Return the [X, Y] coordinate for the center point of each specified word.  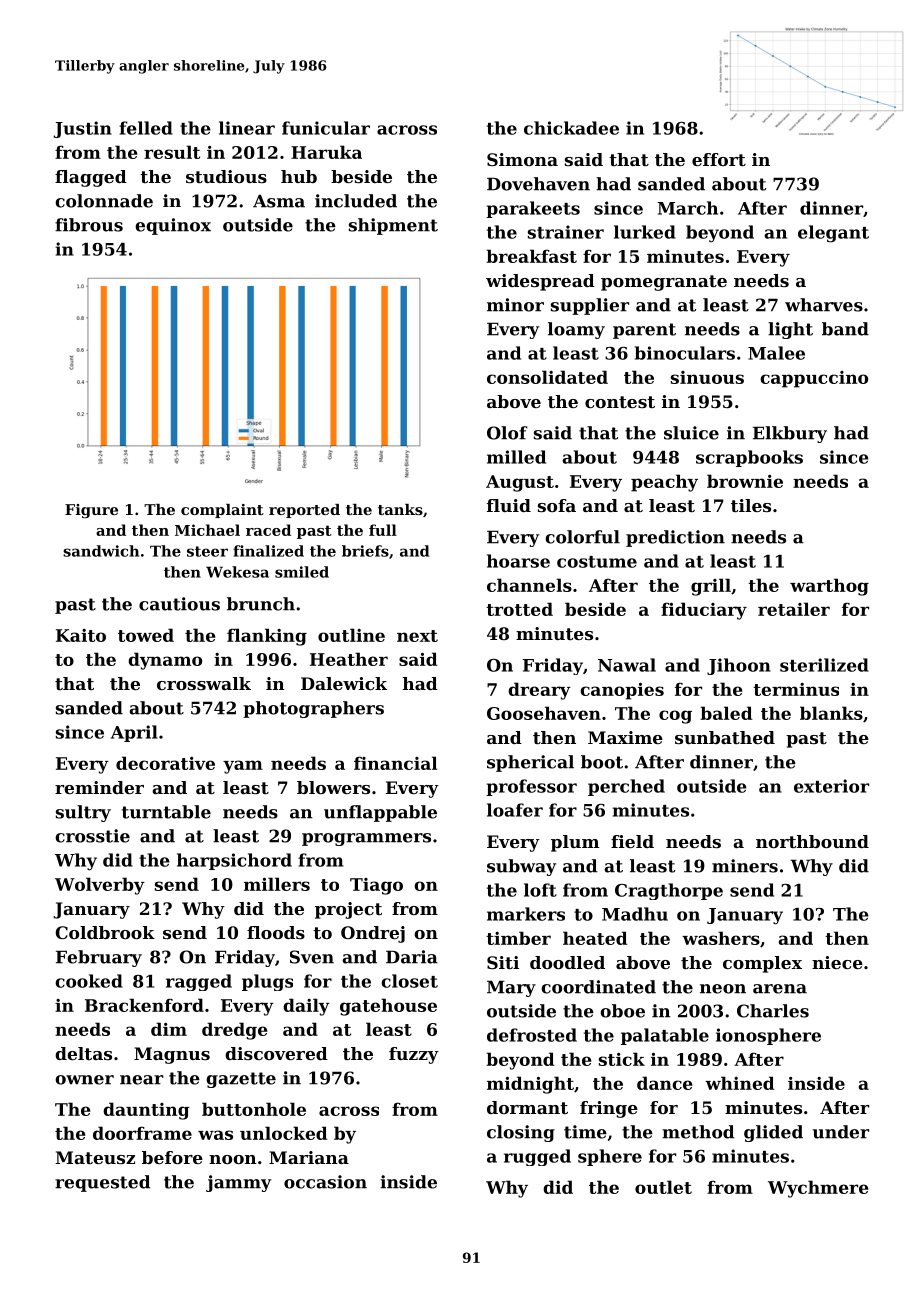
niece [837, 962]
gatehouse [388, 1007]
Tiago [376, 886]
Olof [507, 433]
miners [745, 866]
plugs [267, 982]
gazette [241, 1080]
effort [719, 159]
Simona [522, 159]
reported [304, 511]
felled [146, 128]
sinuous [707, 377]
